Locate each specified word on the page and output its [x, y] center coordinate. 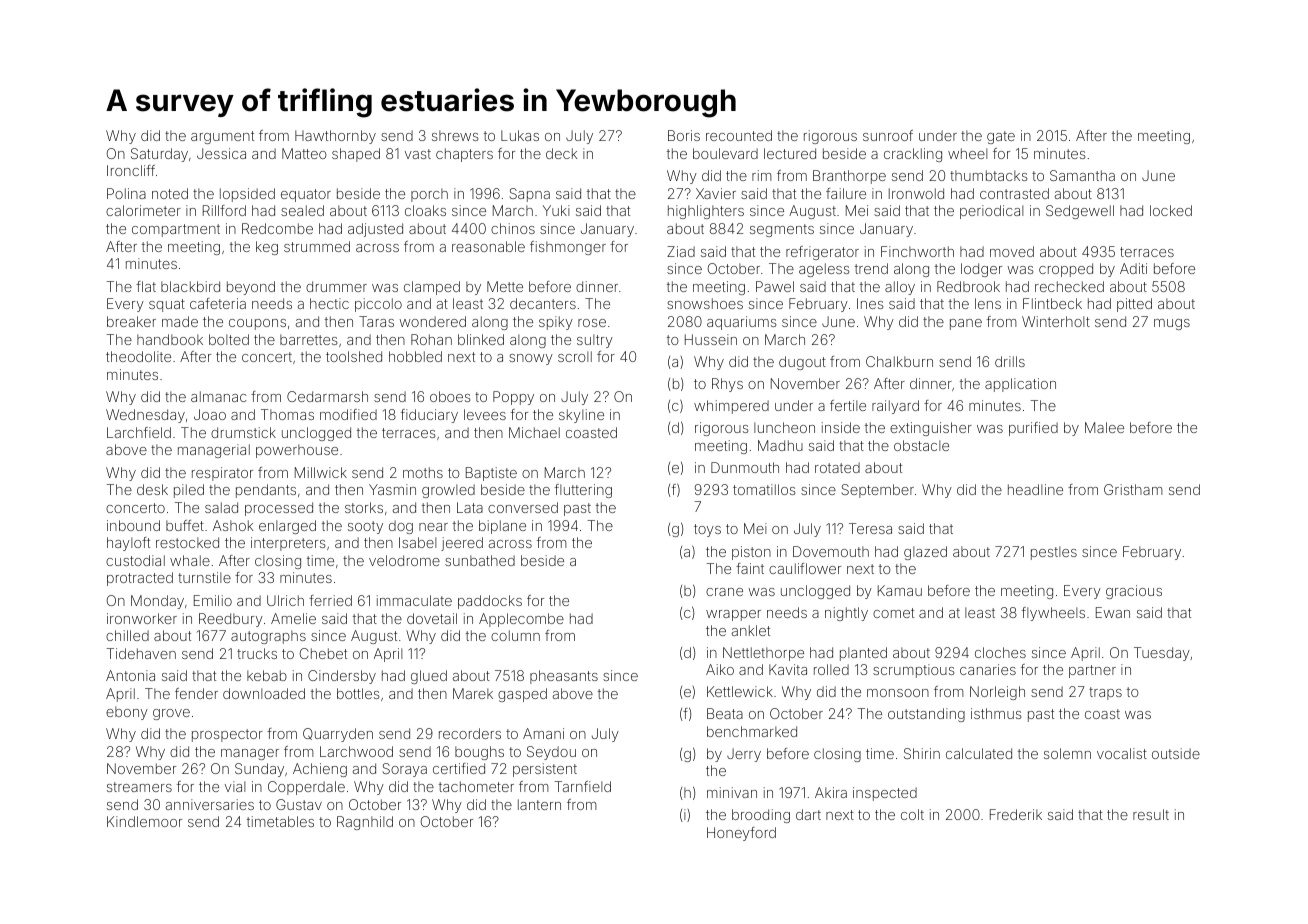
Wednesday [145, 416]
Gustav [299, 804]
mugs [1172, 324]
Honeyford [741, 834]
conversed [523, 507]
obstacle [921, 445]
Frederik [1016, 814]
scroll [575, 356]
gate [1001, 137]
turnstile [204, 577]
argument [222, 137]
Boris [684, 135]
